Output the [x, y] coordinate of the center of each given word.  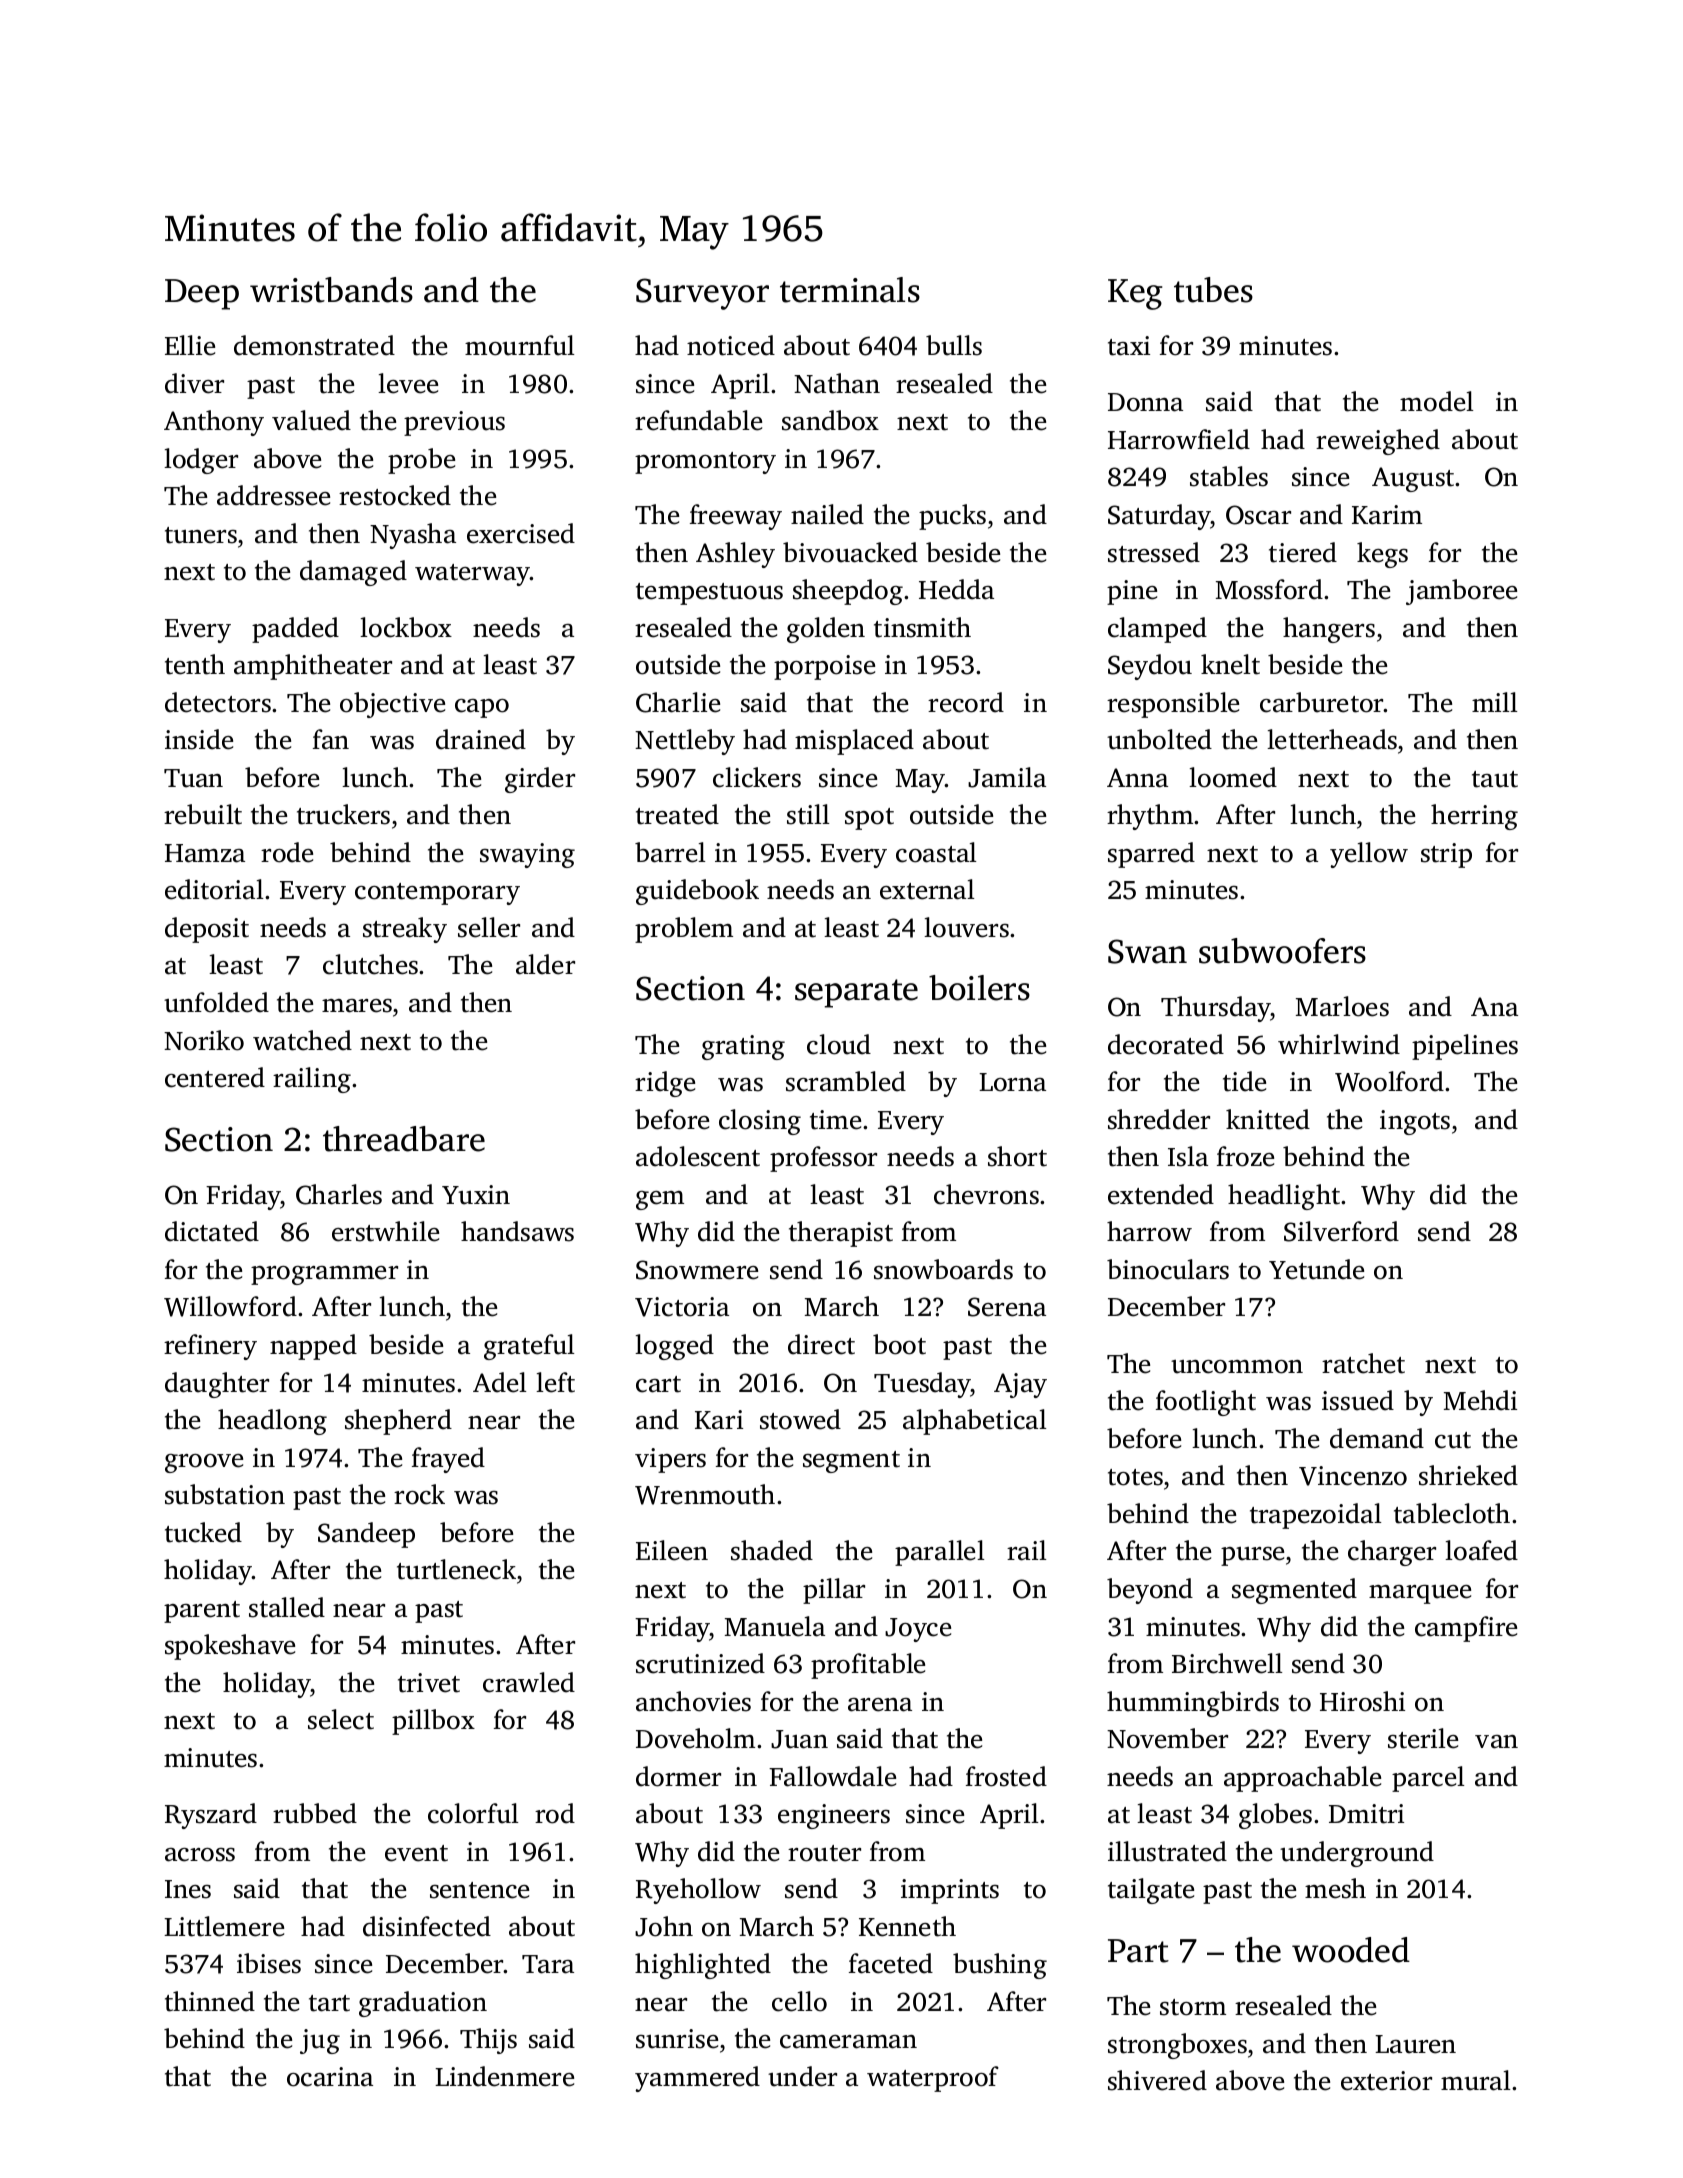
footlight [1206, 1403]
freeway [736, 517]
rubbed [315, 1813]
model [1437, 401]
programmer [324, 1275]
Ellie [190, 345]
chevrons [986, 1194]
